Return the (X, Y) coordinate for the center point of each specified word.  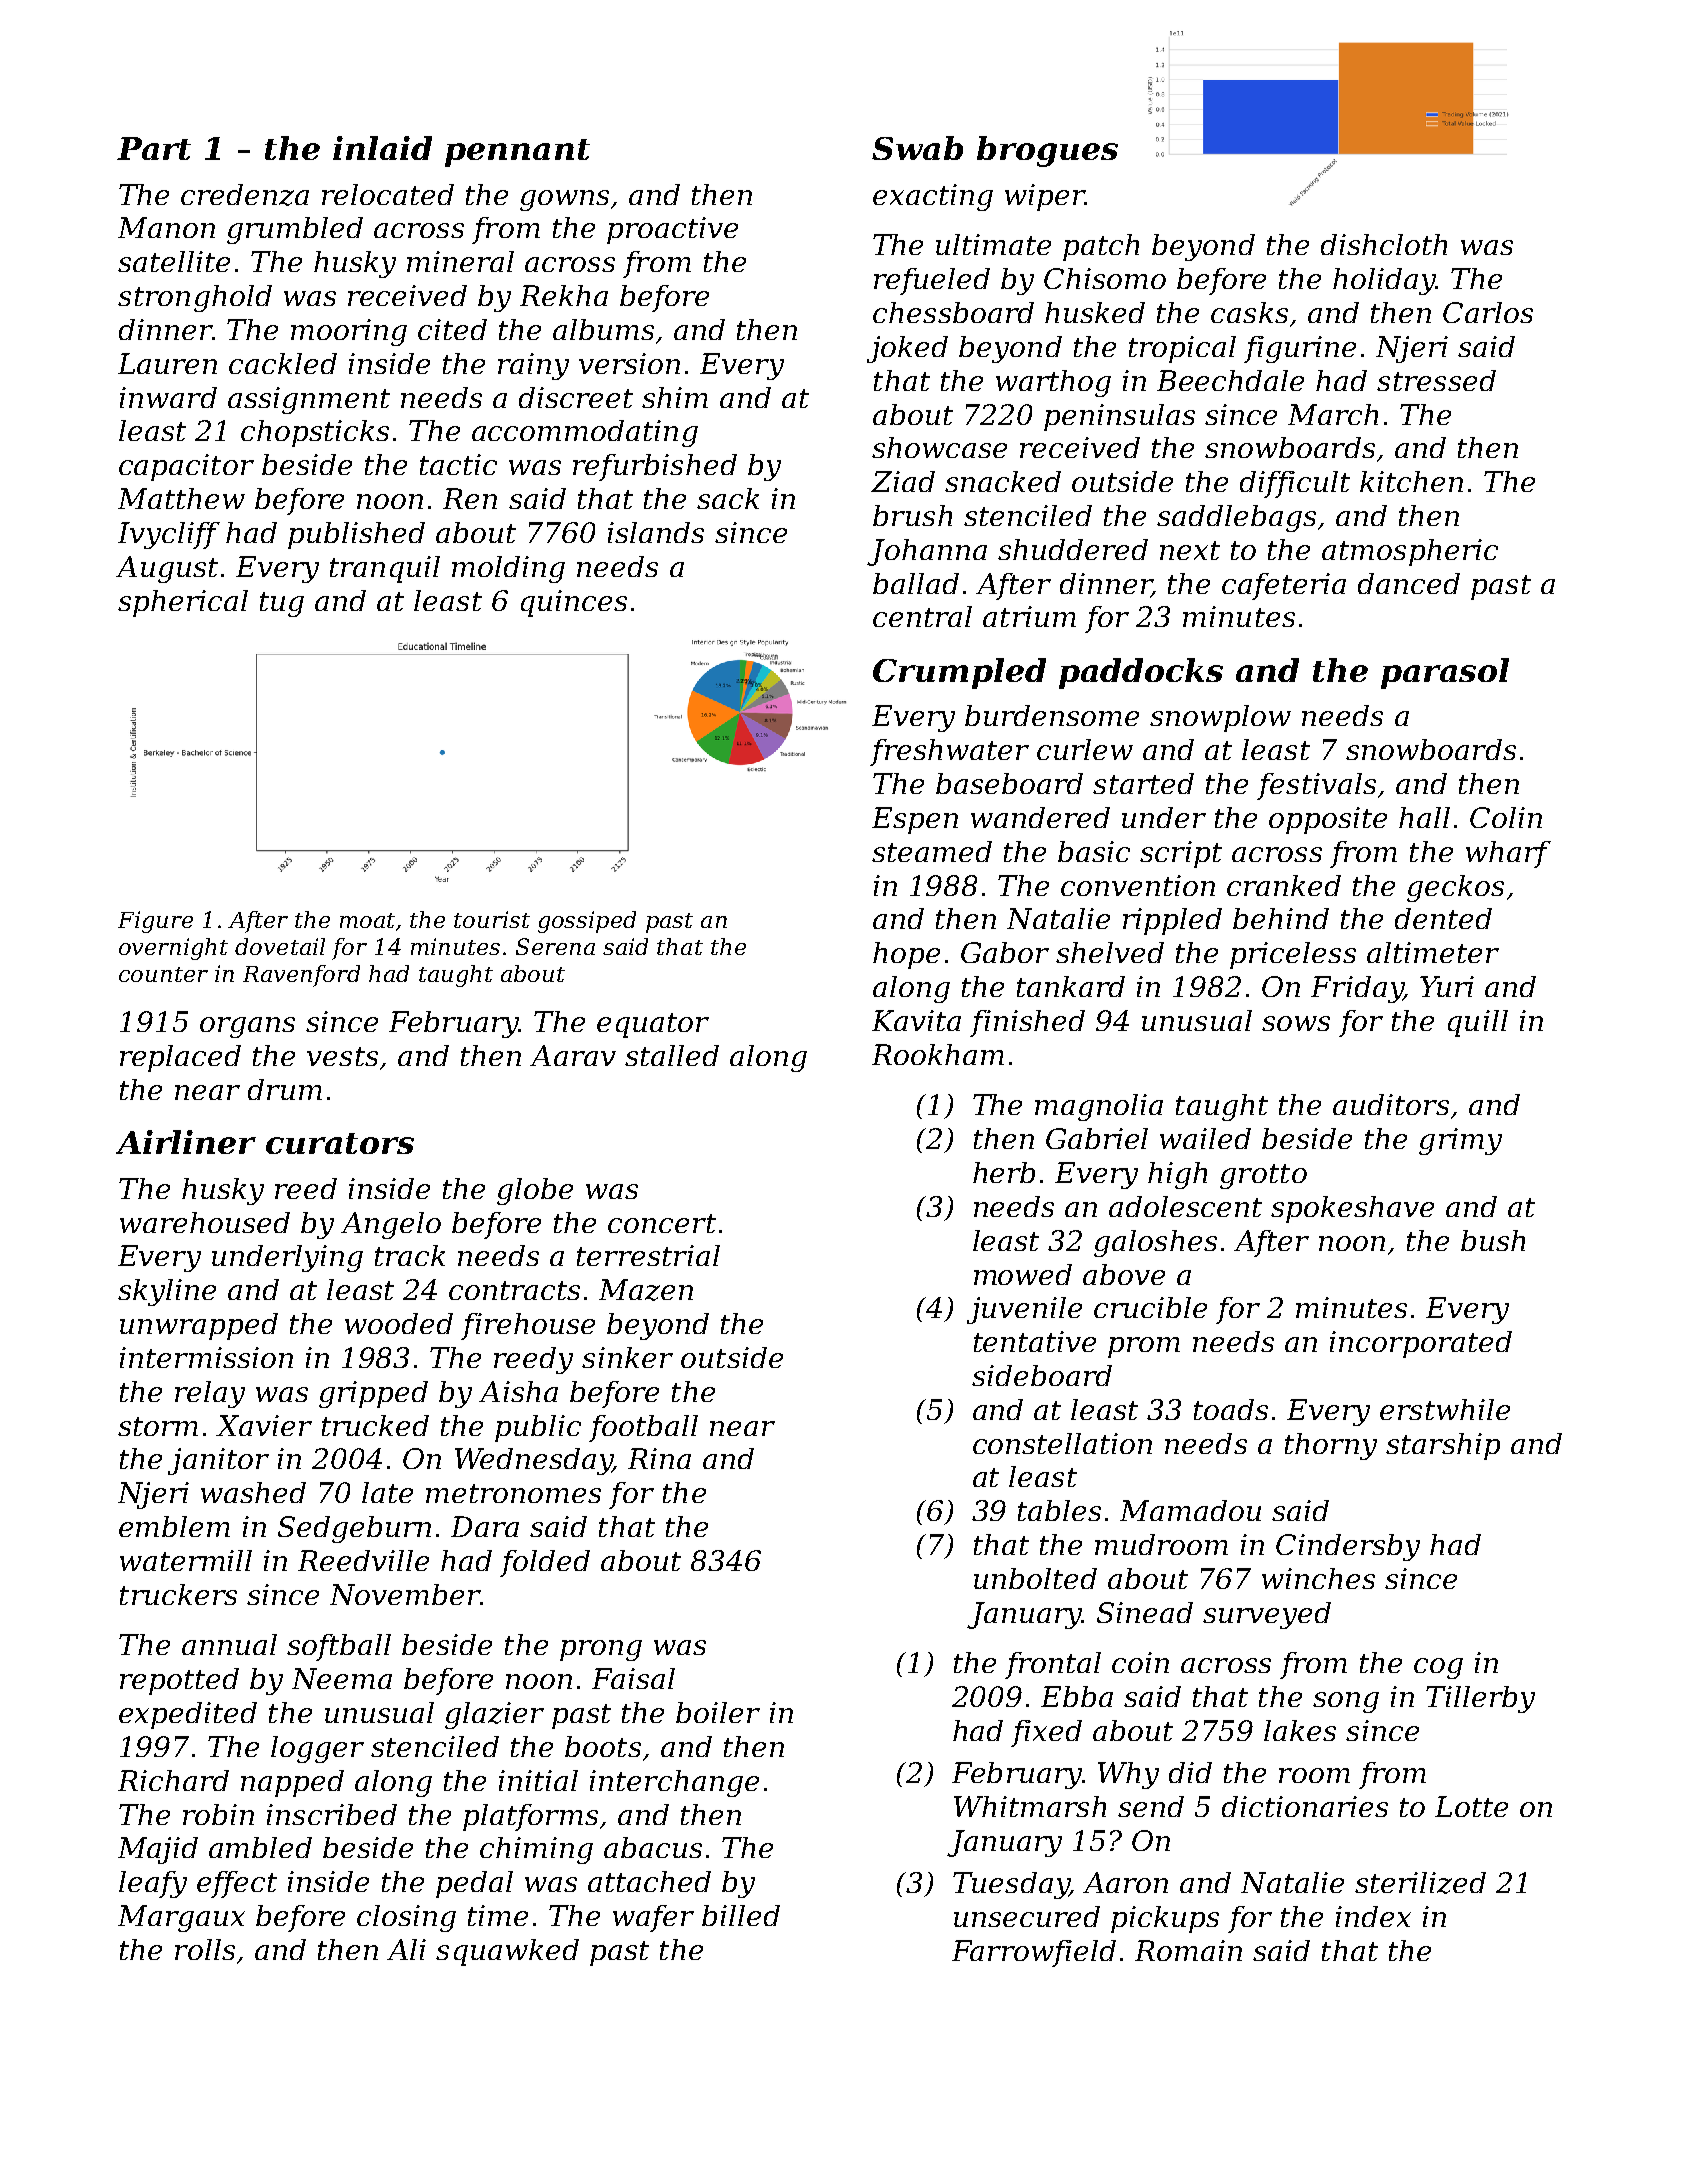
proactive (672, 230)
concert (662, 1223)
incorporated (1421, 1344)
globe (535, 1191)
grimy (1460, 1141)
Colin (1506, 817)
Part (154, 148)
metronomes (513, 1493)
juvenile (1024, 1310)
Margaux (181, 1918)
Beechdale (1230, 380)
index (1373, 1916)
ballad (916, 583)
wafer (653, 1918)
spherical (183, 603)
